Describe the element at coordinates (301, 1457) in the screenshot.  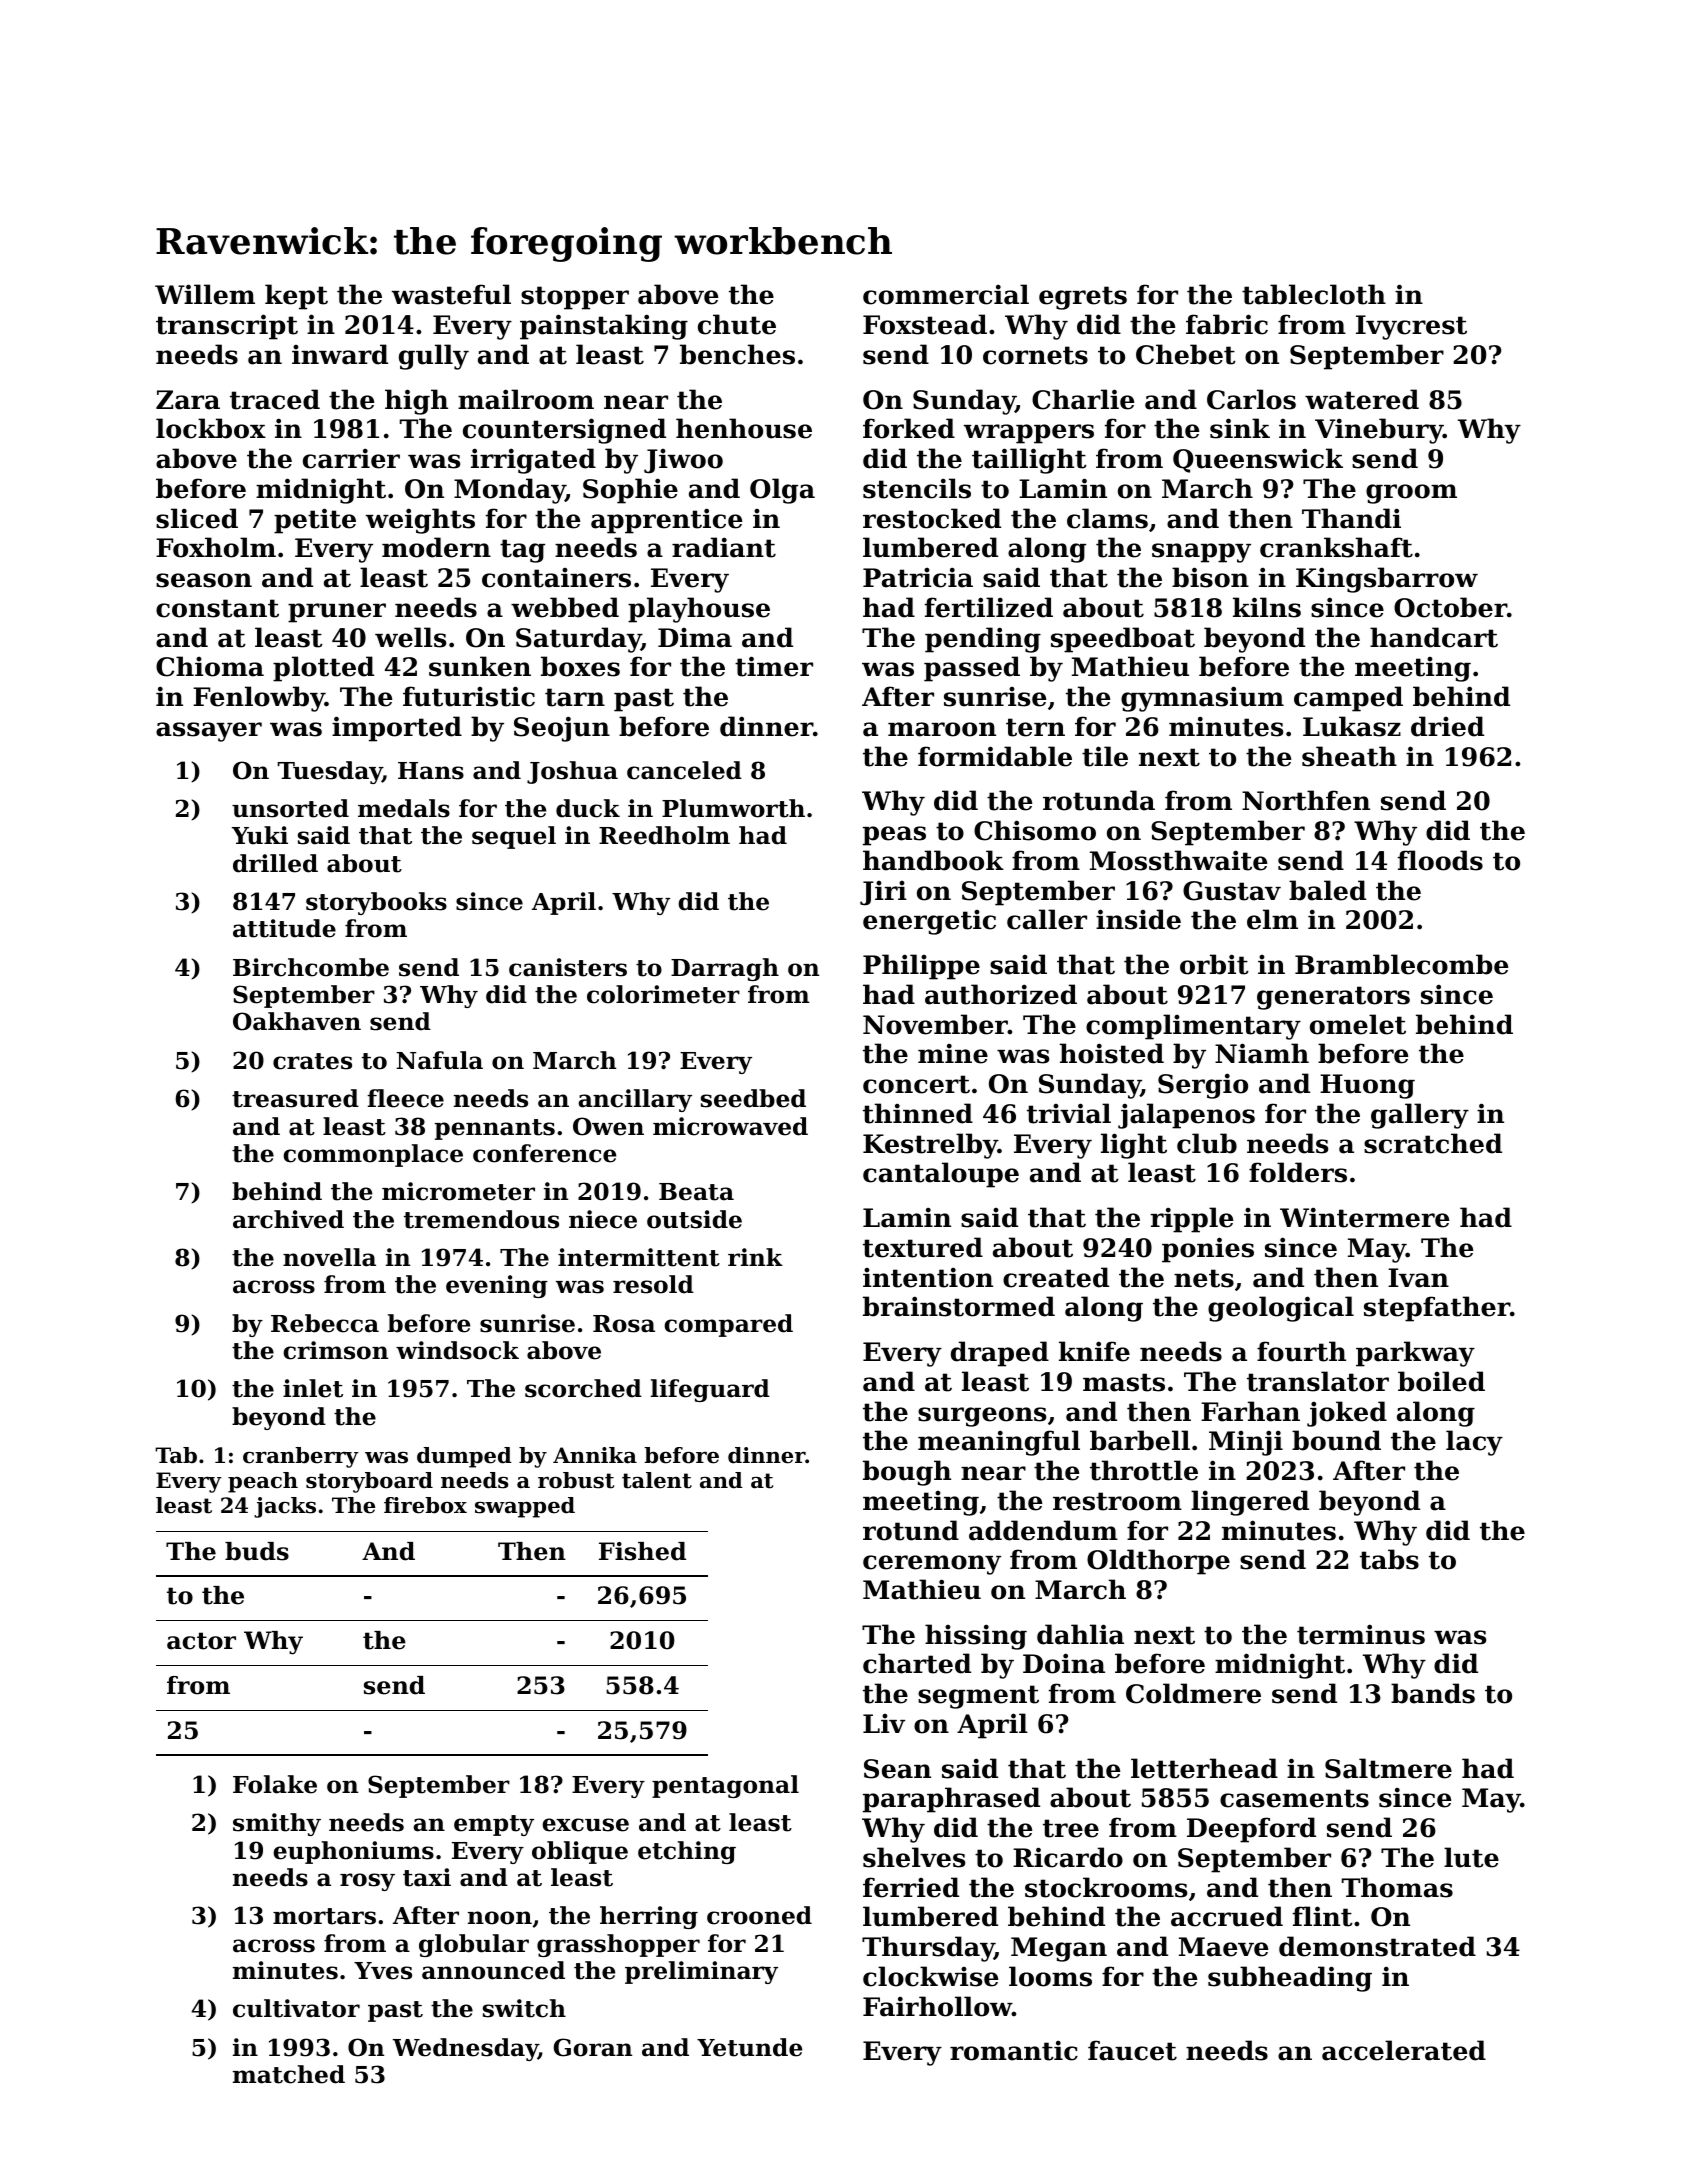
I see `cranberry` at that location.
